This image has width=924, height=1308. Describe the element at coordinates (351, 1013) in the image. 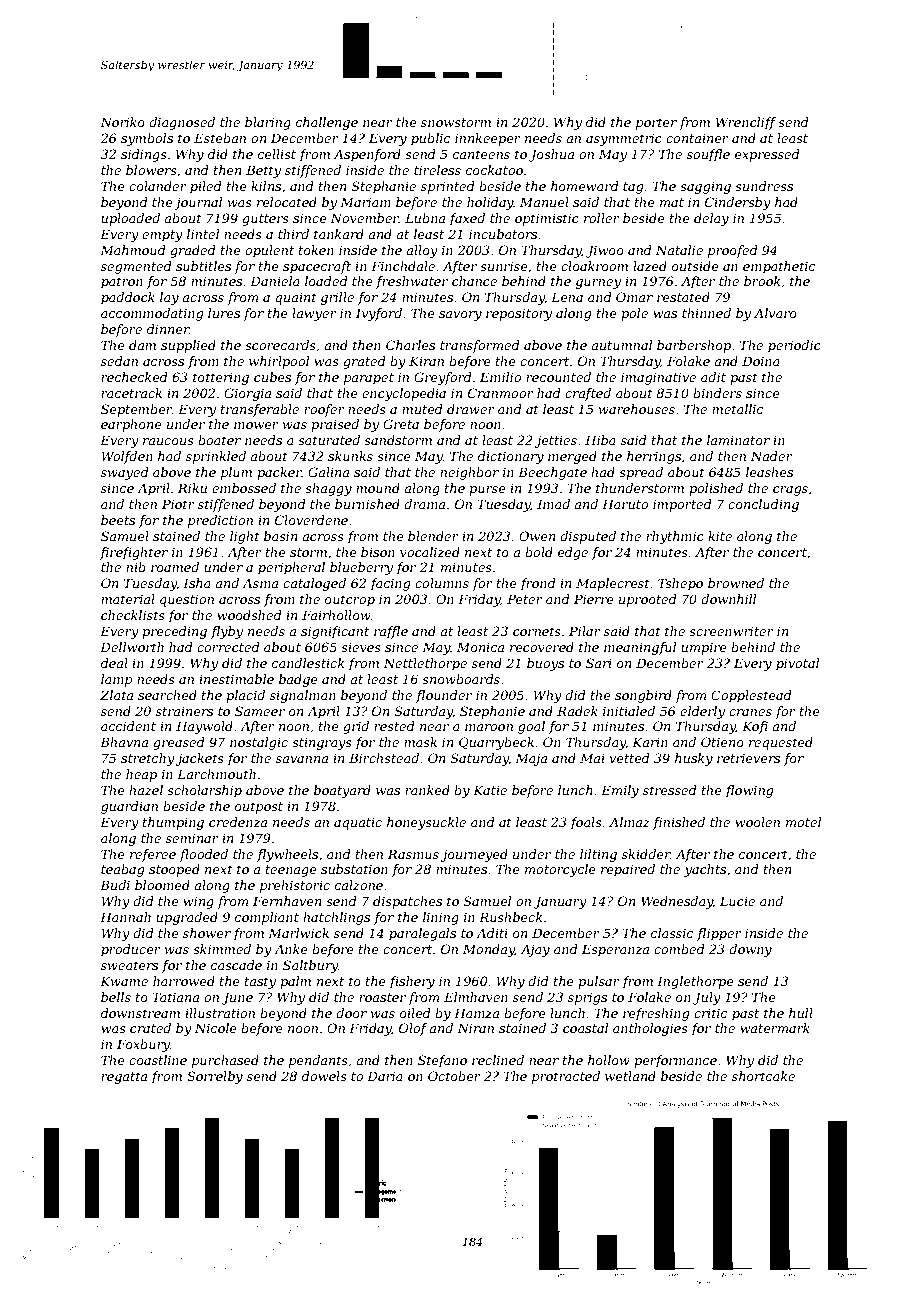

I see `door` at that location.
